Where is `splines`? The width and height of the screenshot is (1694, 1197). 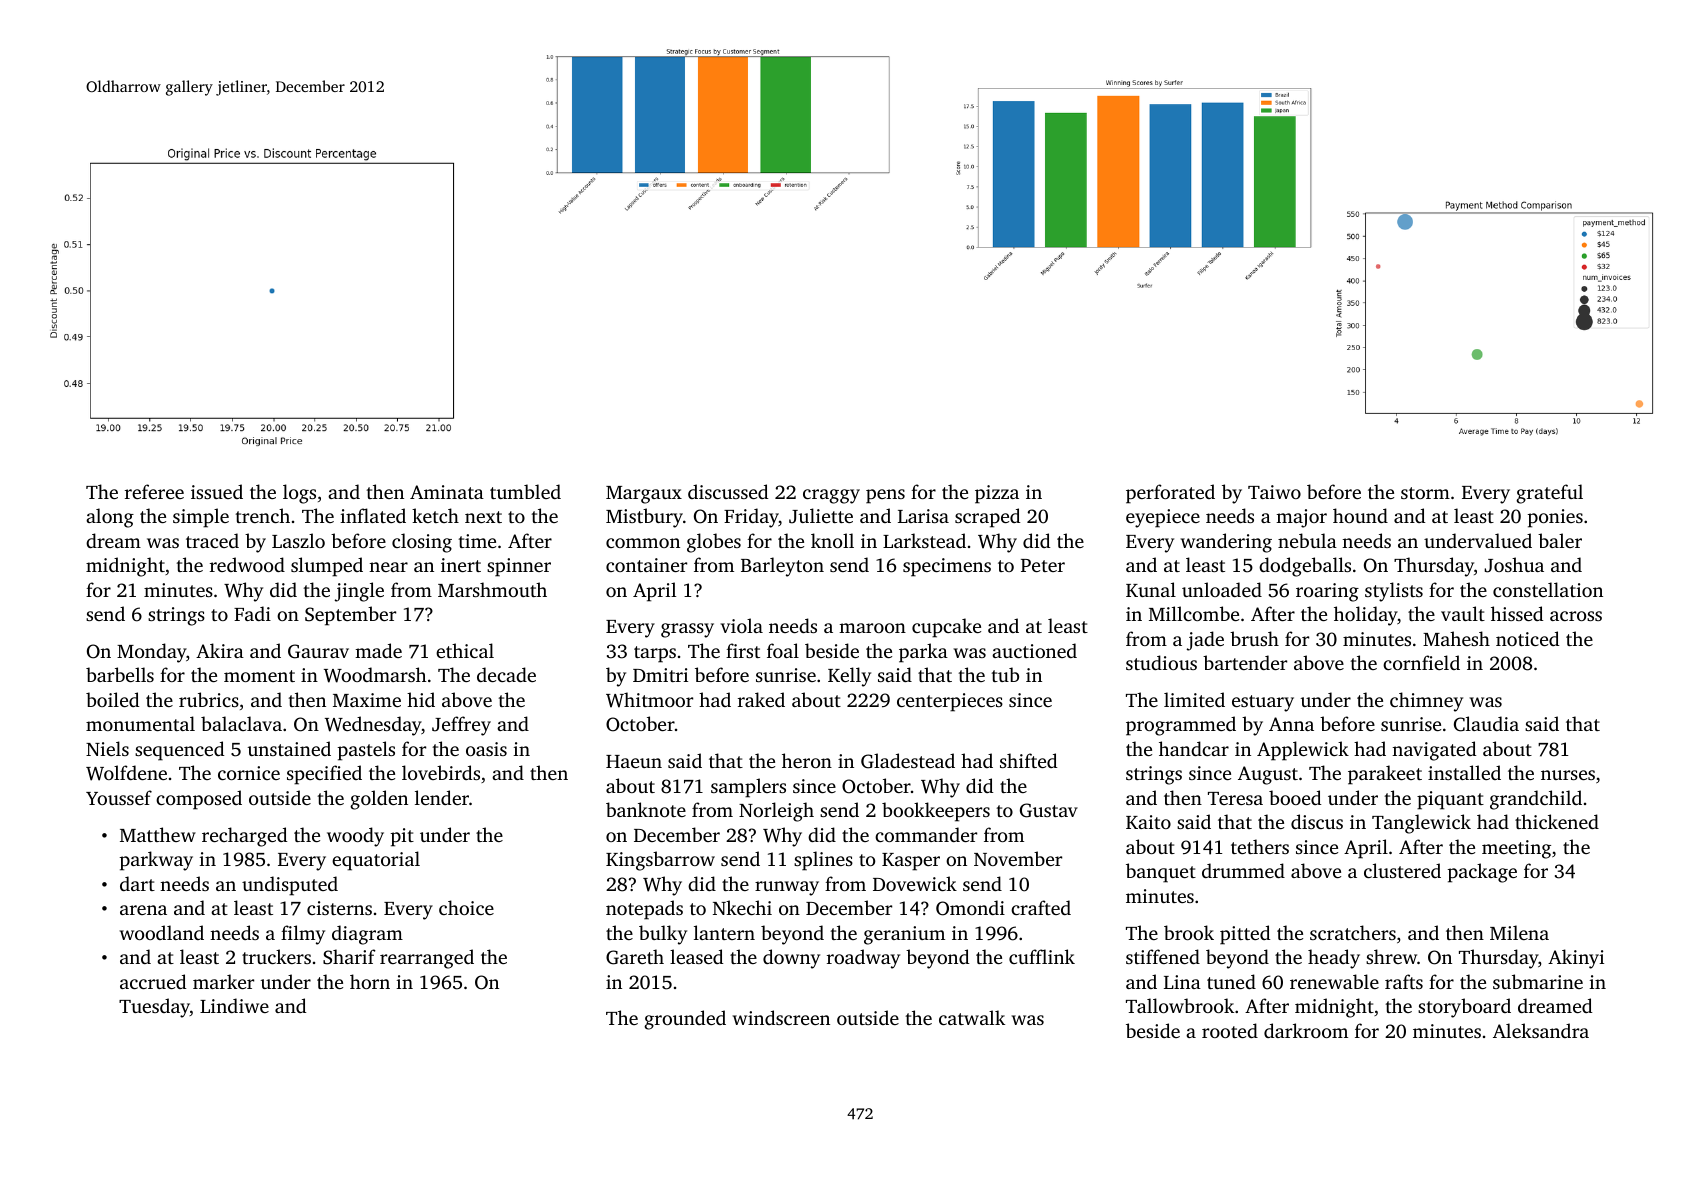
splines is located at coordinates (823, 861).
